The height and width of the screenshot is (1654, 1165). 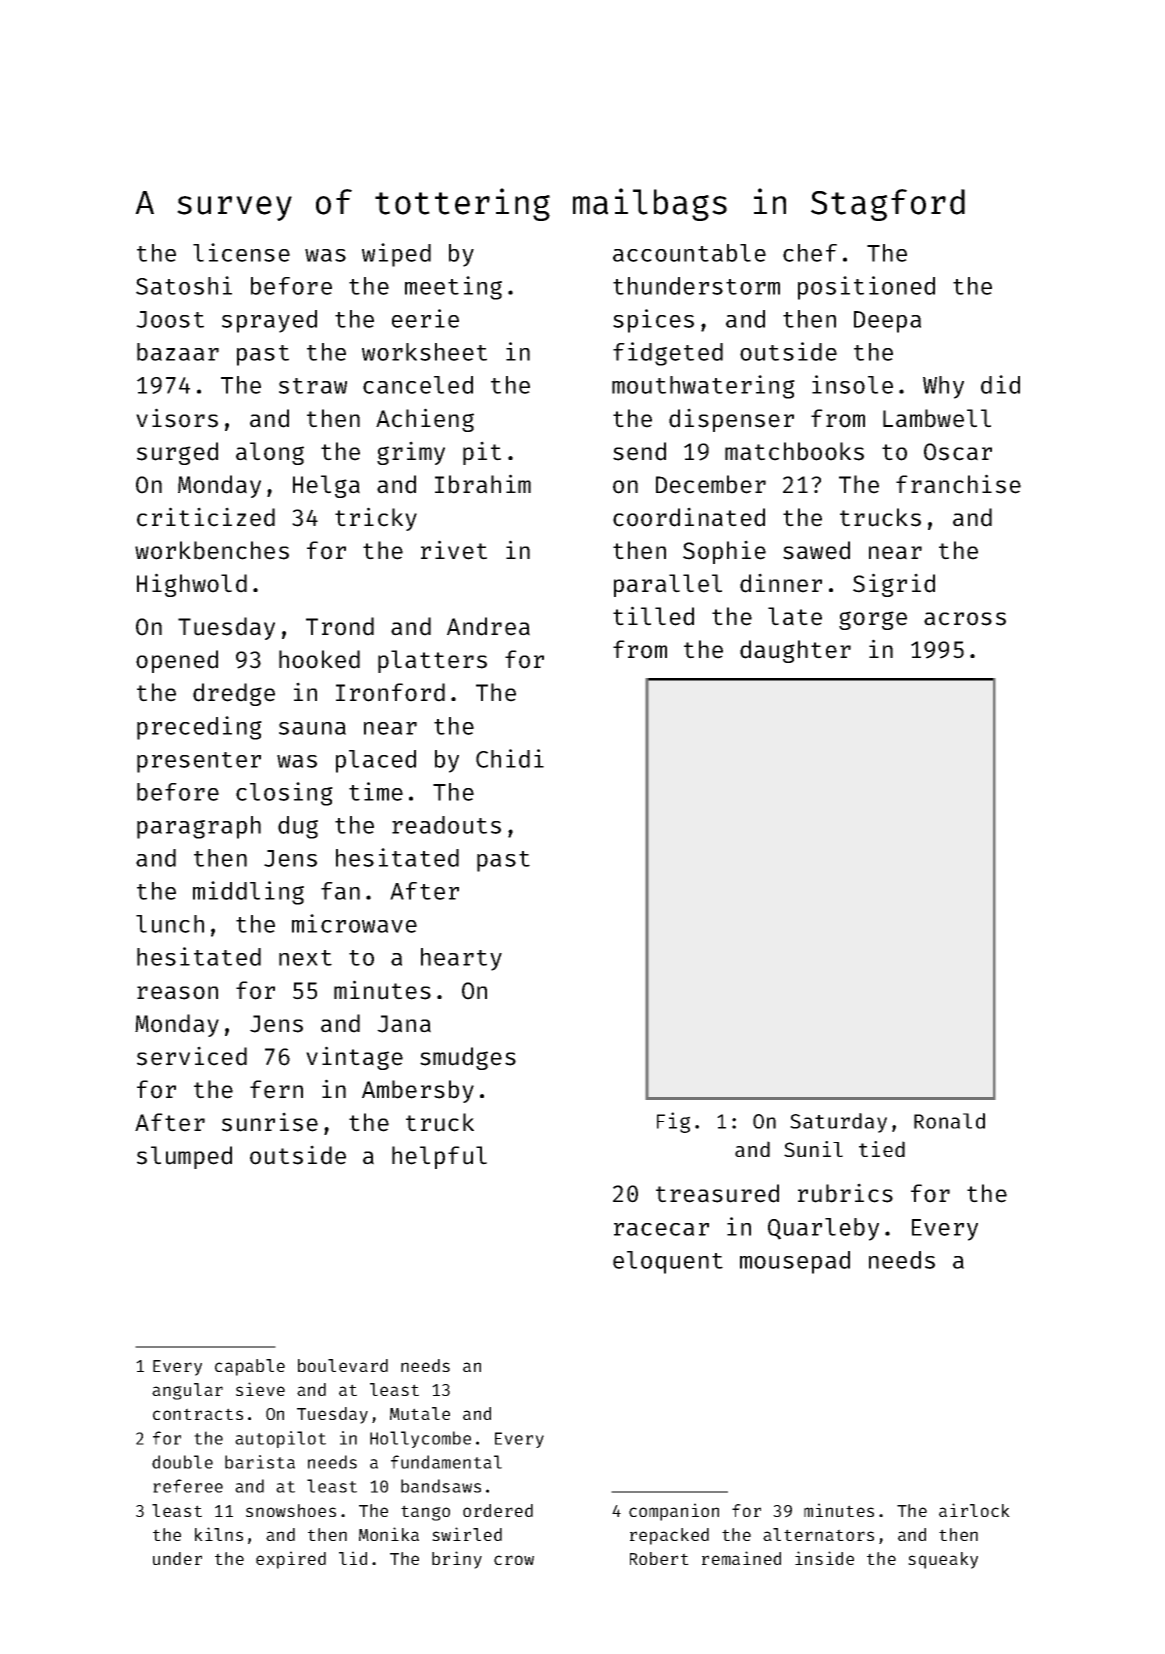 What do you see at coordinates (668, 354) in the screenshot?
I see `fidgeted` at bounding box center [668, 354].
